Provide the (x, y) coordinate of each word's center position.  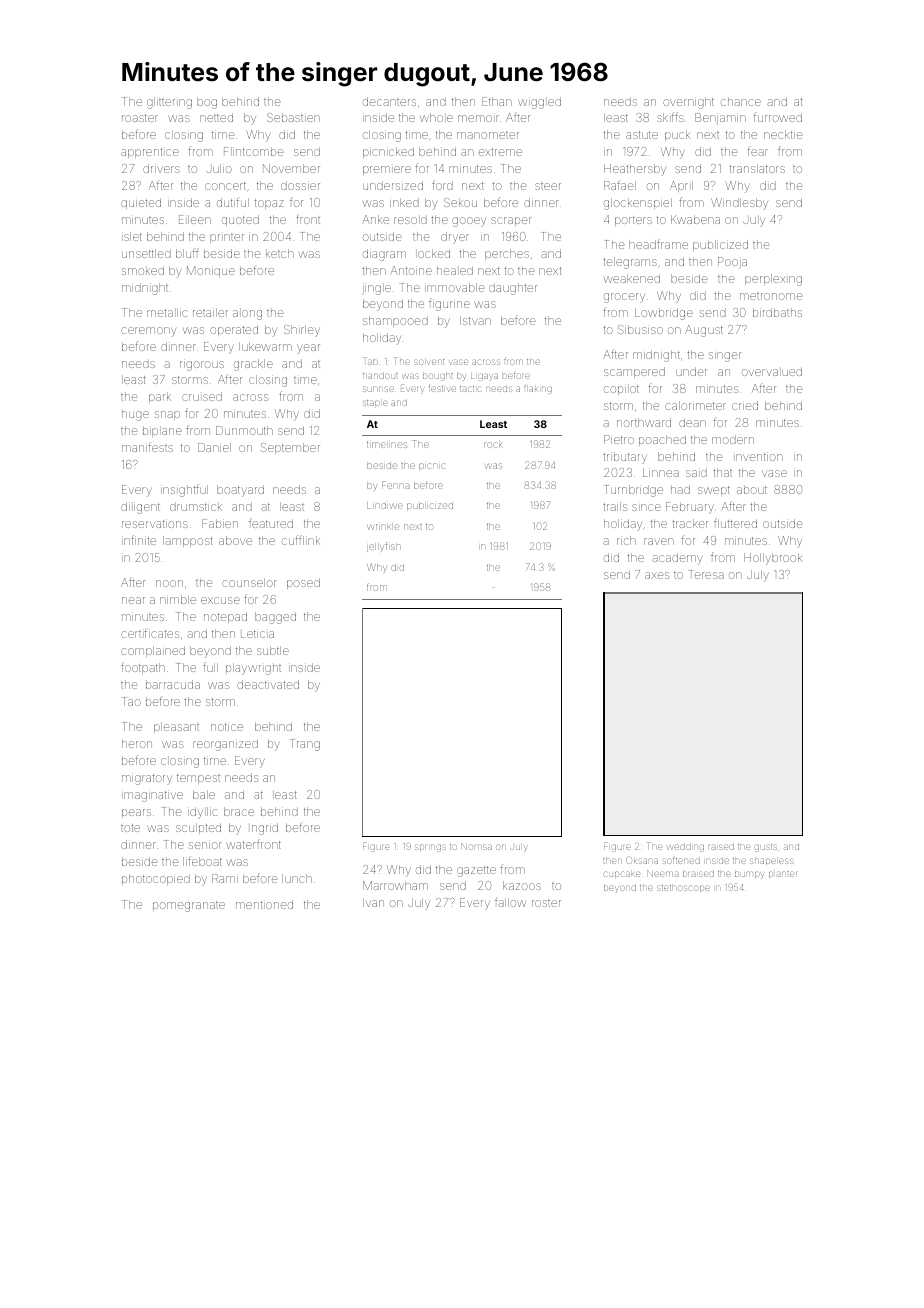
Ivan (373, 902)
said (696, 472)
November (291, 168)
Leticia (257, 634)
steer (548, 186)
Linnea (661, 472)
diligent (140, 508)
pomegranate (189, 907)
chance (741, 102)
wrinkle (383, 527)
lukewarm (265, 346)
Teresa (707, 574)
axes (657, 575)
